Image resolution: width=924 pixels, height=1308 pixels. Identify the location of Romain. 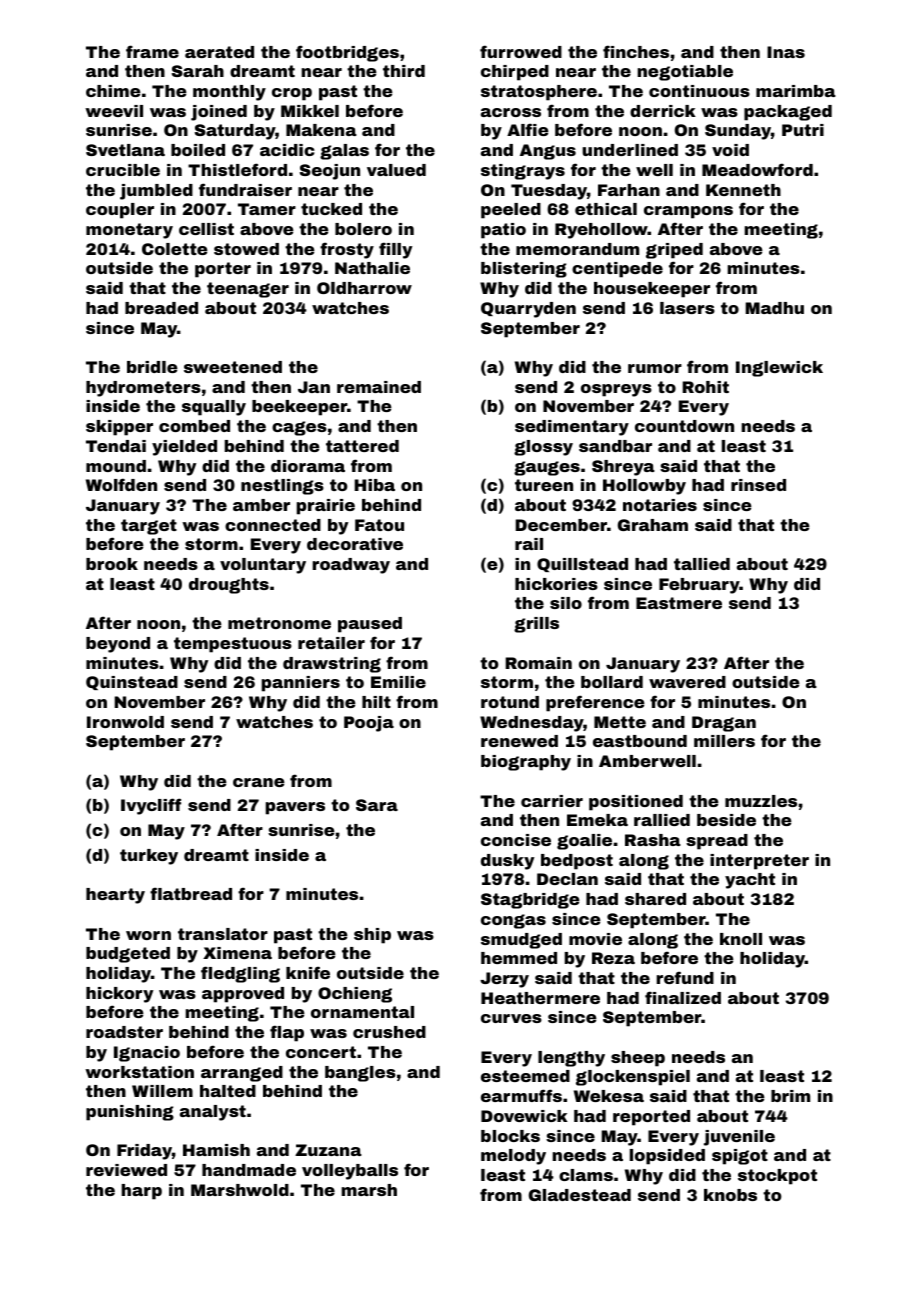
(538, 663).
